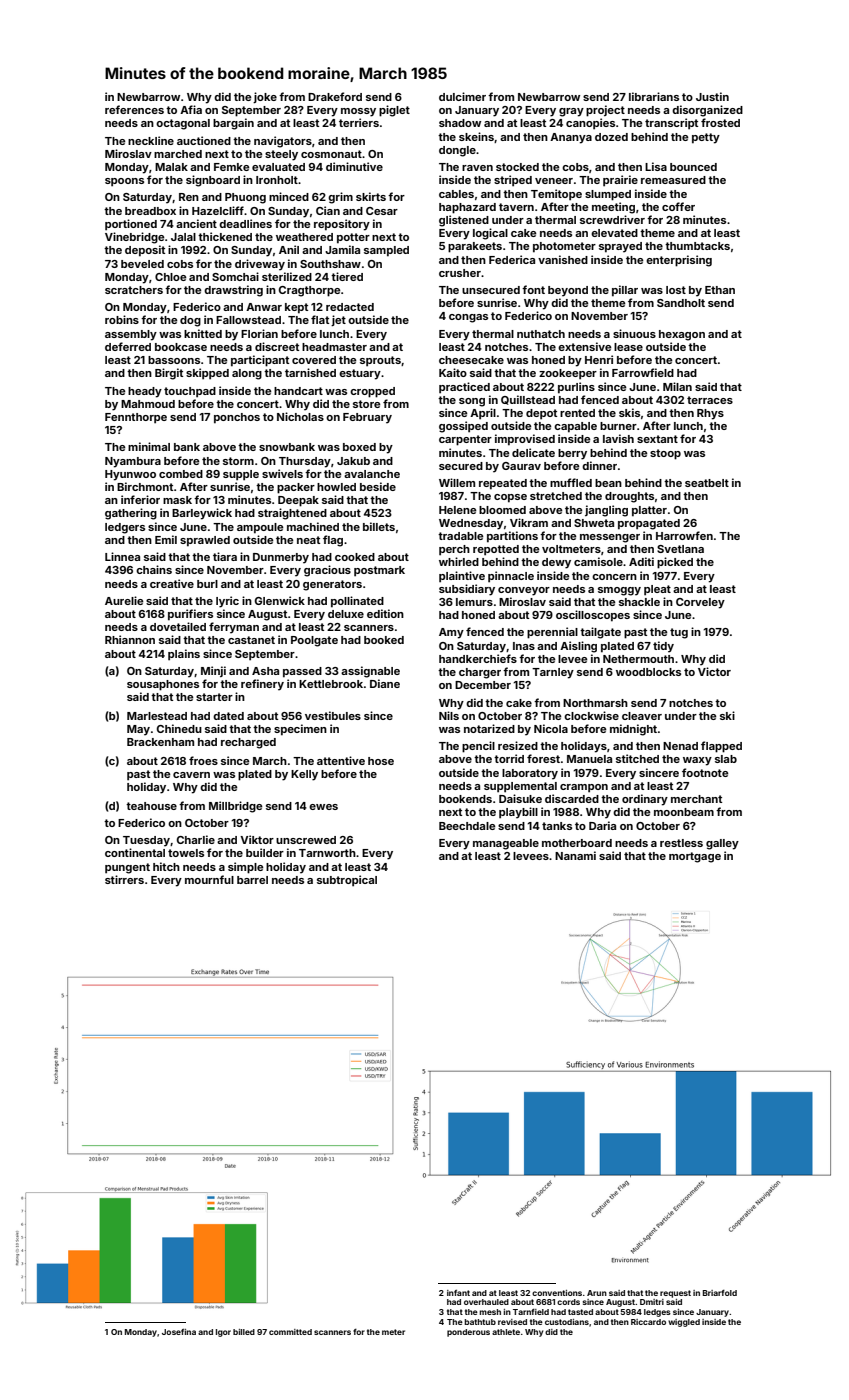 The height and width of the screenshot is (1400, 849). What do you see at coordinates (654, 96) in the screenshot?
I see `librarians` at bounding box center [654, 96].
